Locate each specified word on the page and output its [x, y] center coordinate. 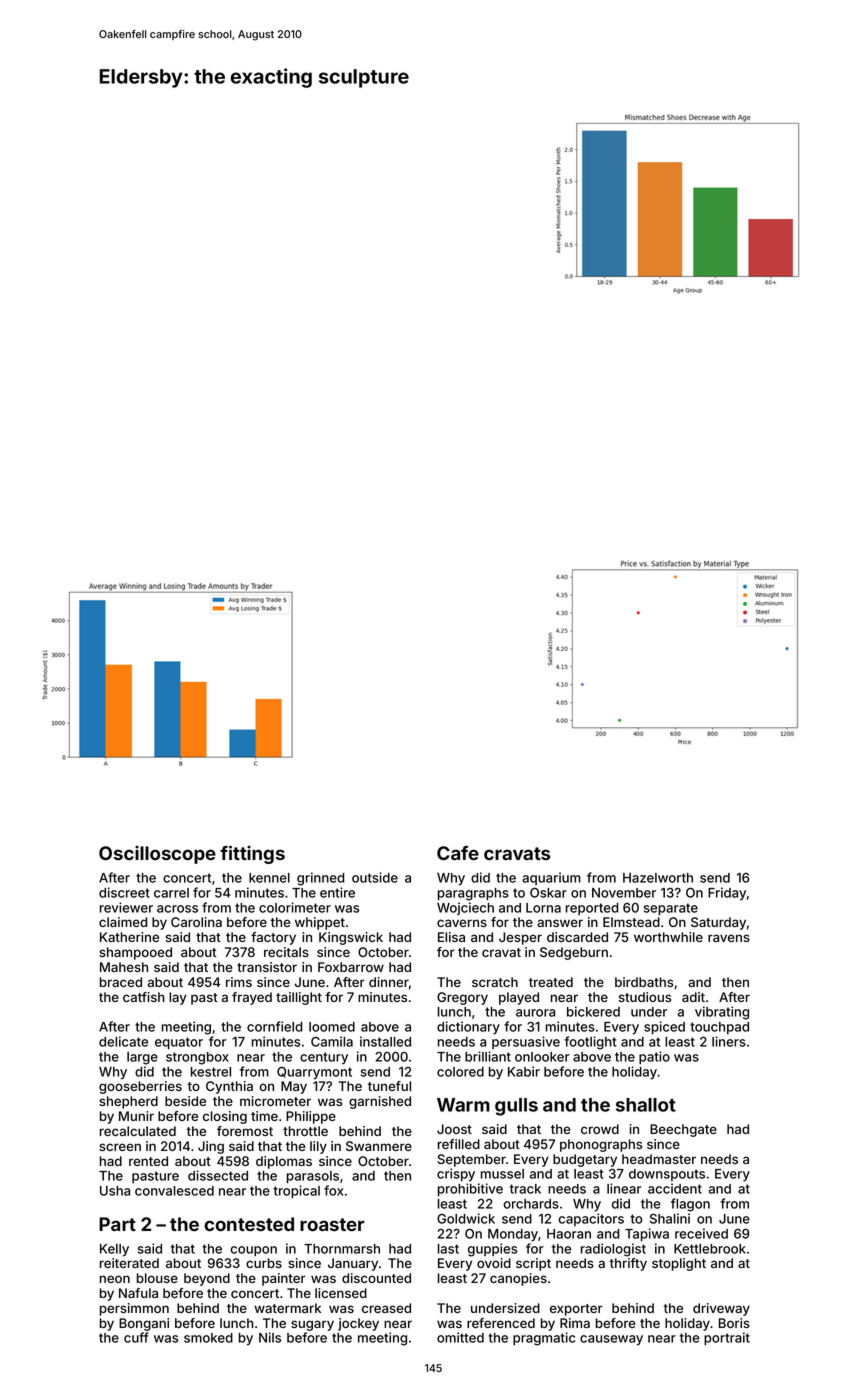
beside [185, 1101]
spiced [664, 1027]
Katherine [129, 937]
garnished [380, 1102]
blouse [157, 1278]
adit [693, 997]
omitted [460, 1337]
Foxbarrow [351, 967]
